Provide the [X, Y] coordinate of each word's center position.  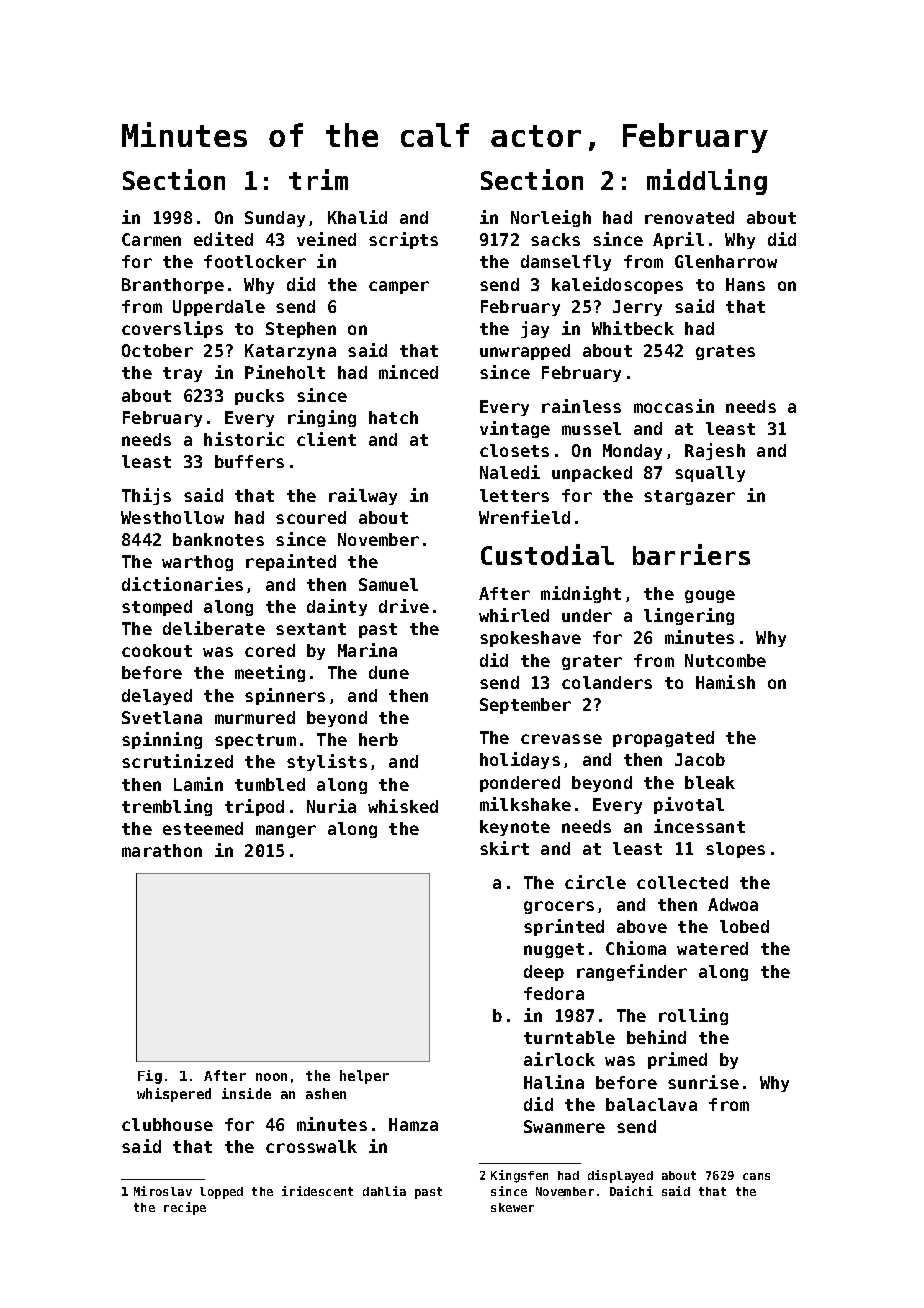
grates [725, 352]
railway [363, 496]
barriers [691, 554]
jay [535, 329]
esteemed [203, 828]
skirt [504, 848]
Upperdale [219, 308]
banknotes [218, 539]
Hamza [413, 1124]
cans [756, 1176]
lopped [221, 1193]
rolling [693, 1016]
